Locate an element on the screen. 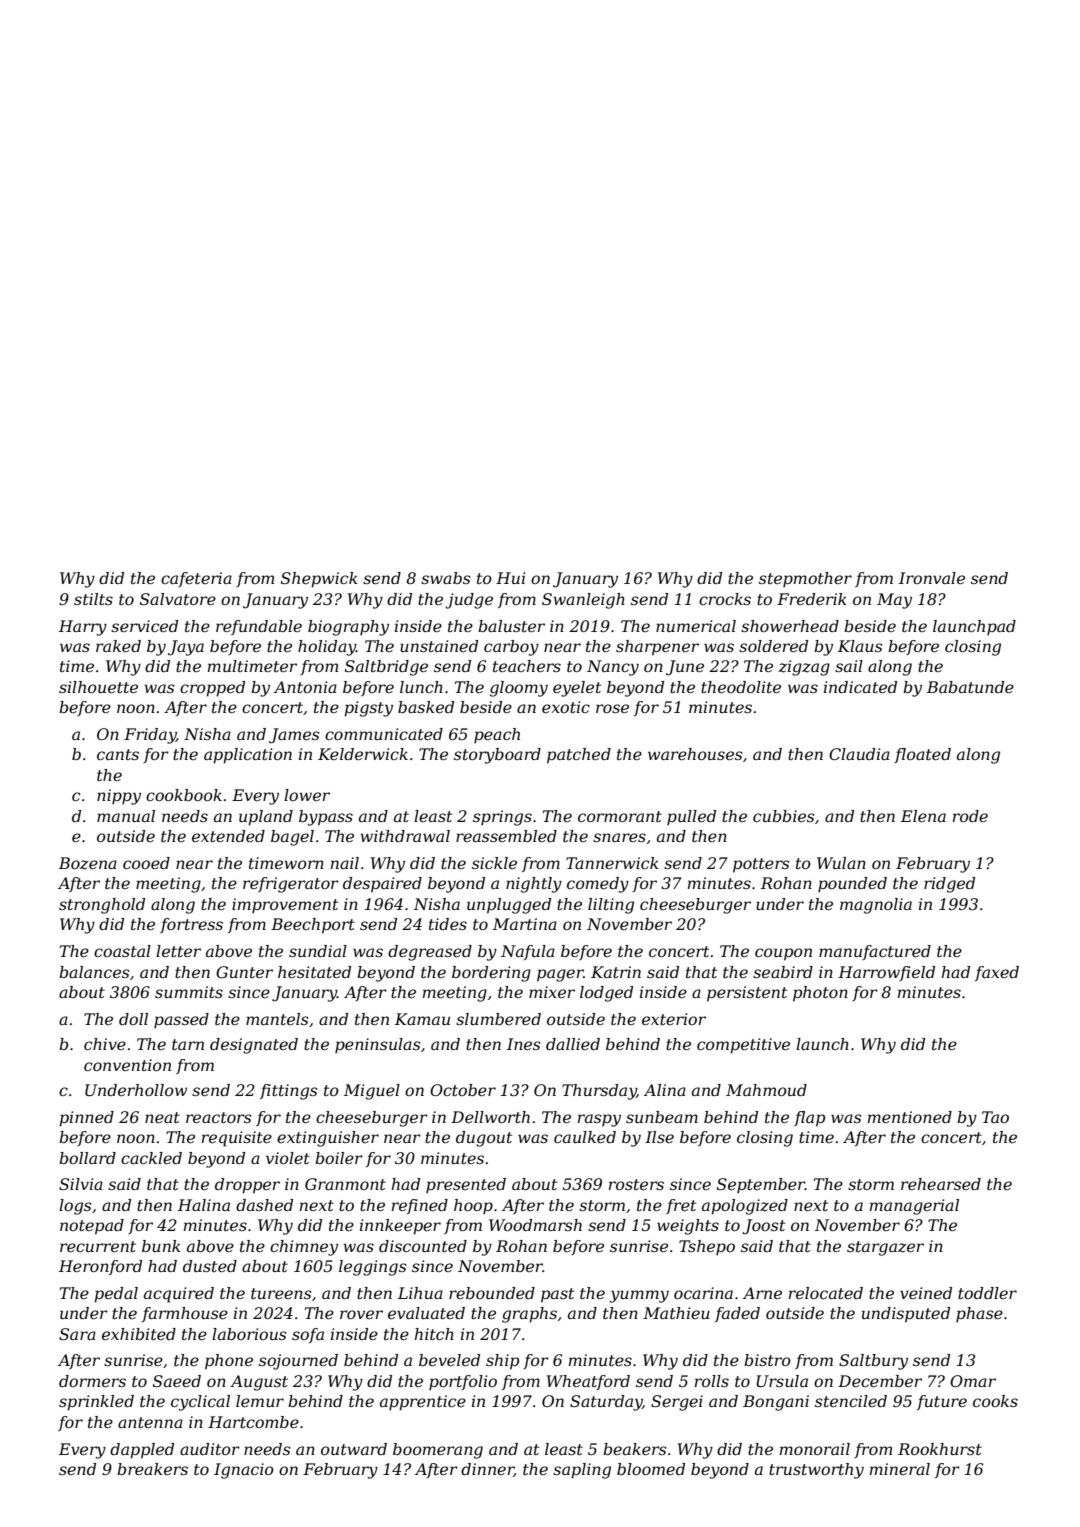  pulled is located at coordinates (691, 818).
